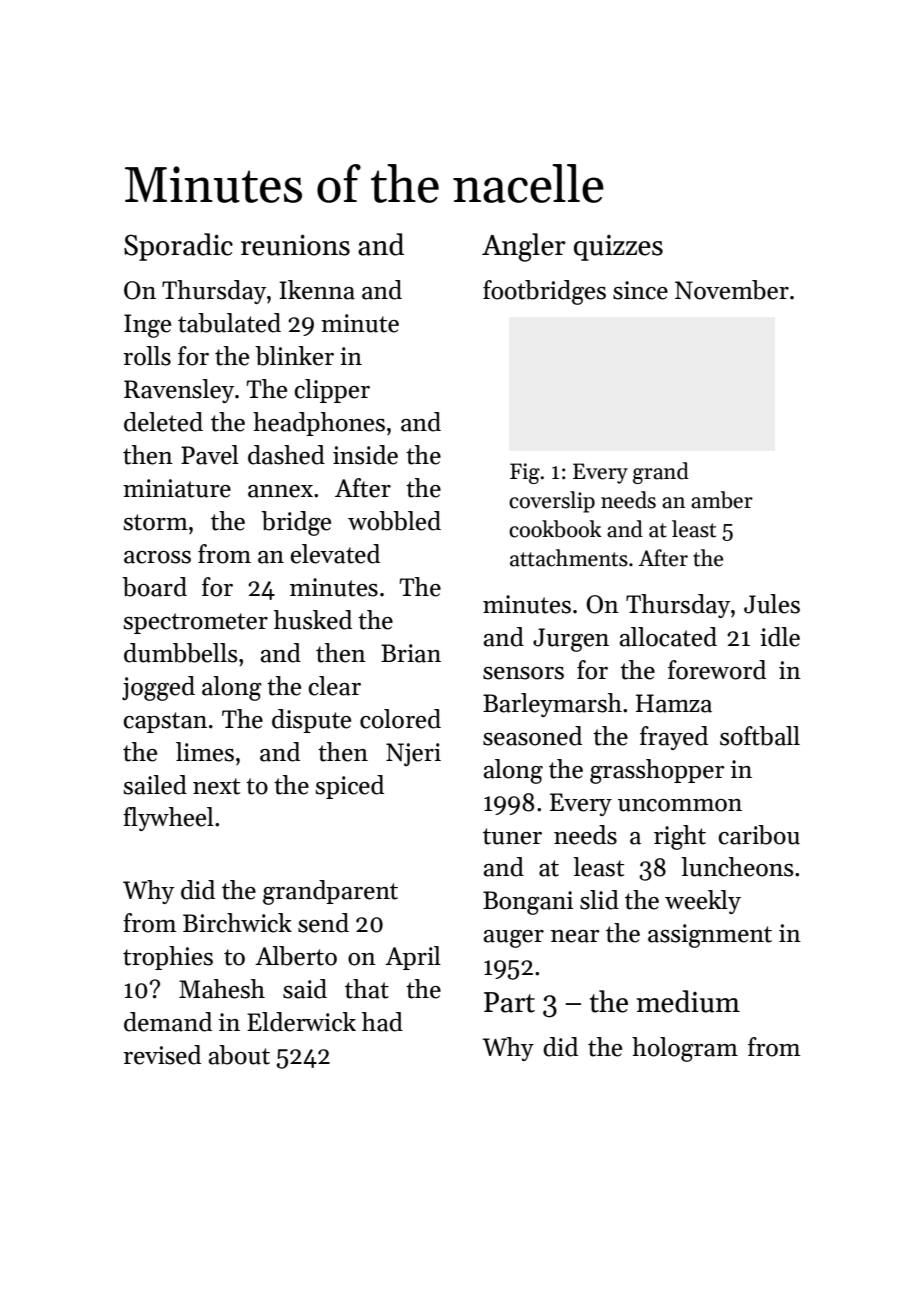 The image size is (924, 1311). Describe the element at coordinates (772, 604) in the screenshot. I see `Jules` at that location.
